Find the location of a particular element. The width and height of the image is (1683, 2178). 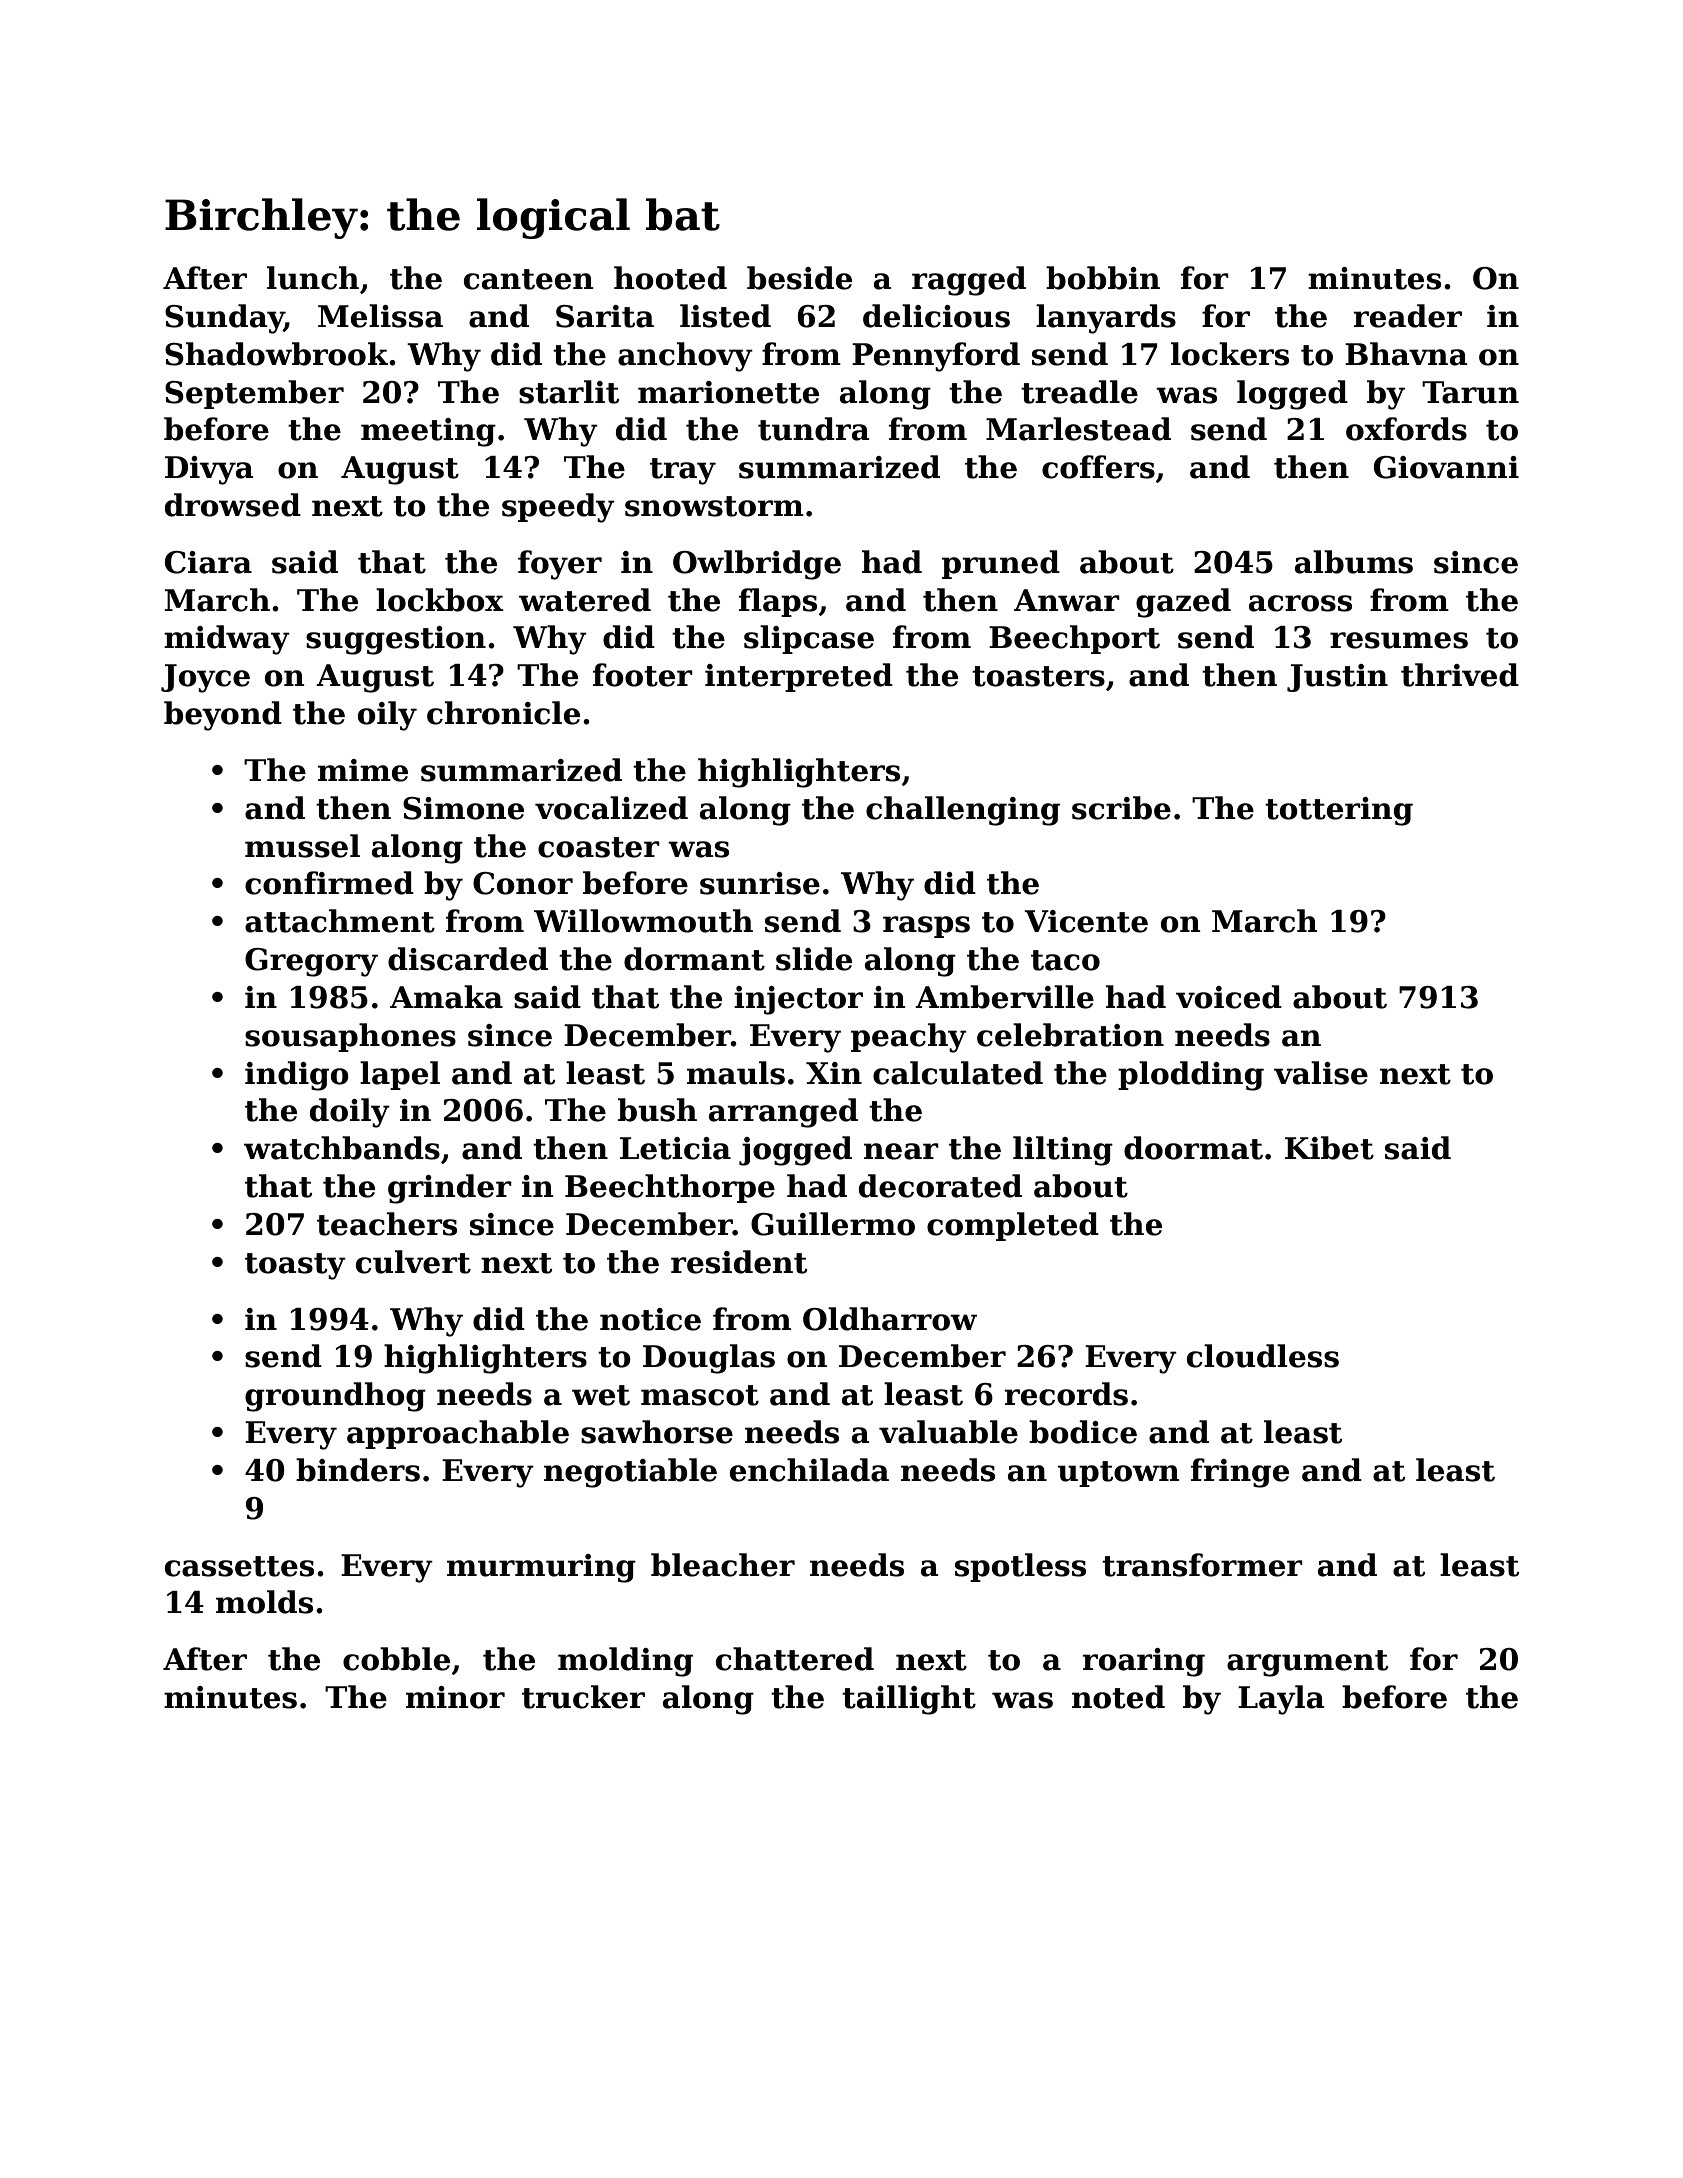

taillight is located at coordinates (909, 1700).
